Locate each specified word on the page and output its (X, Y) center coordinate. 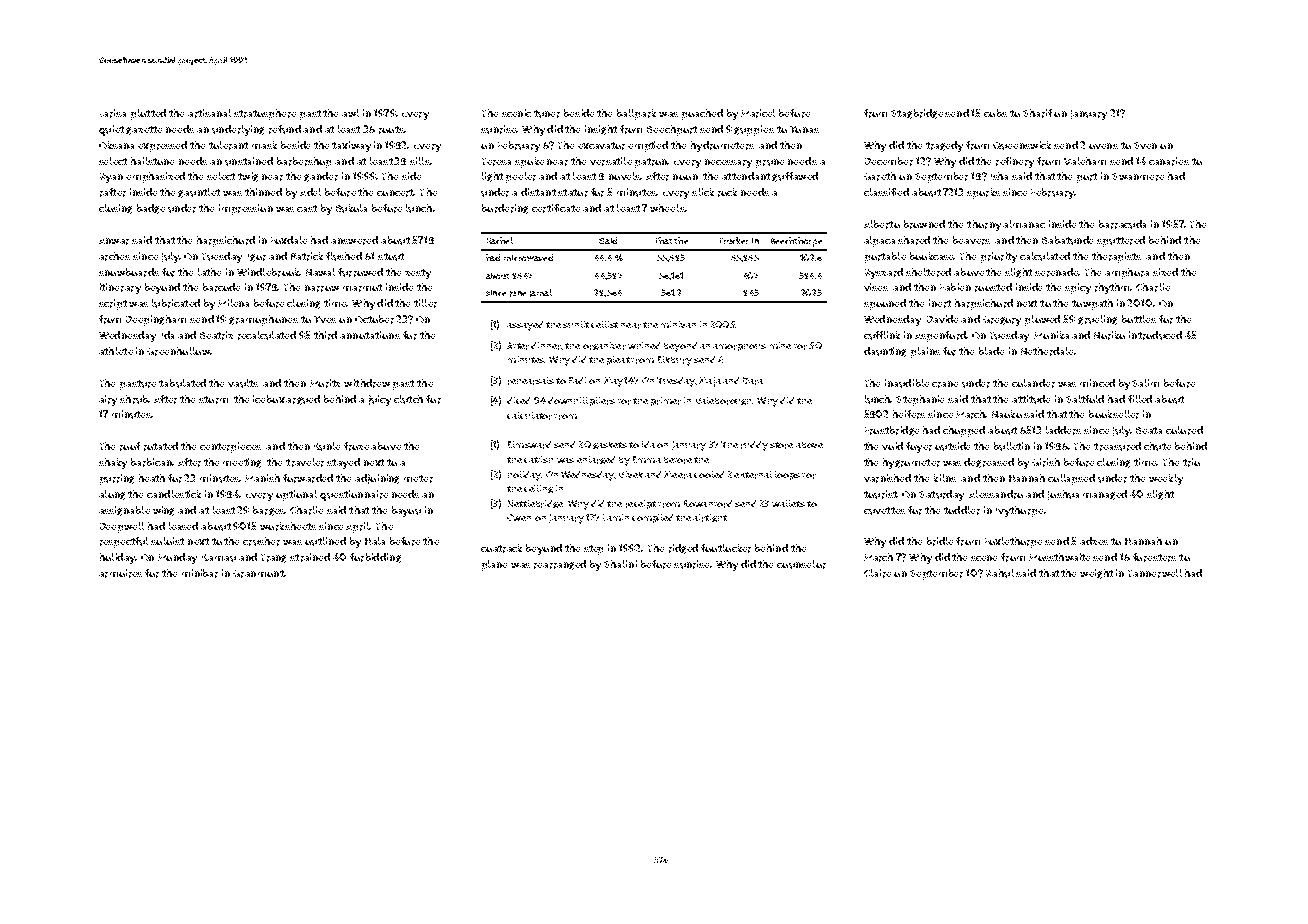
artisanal (209, 113)
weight (1096, 574)
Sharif (1037, 113)
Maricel (758, 113)
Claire (877, 573)
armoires (120, 573)
